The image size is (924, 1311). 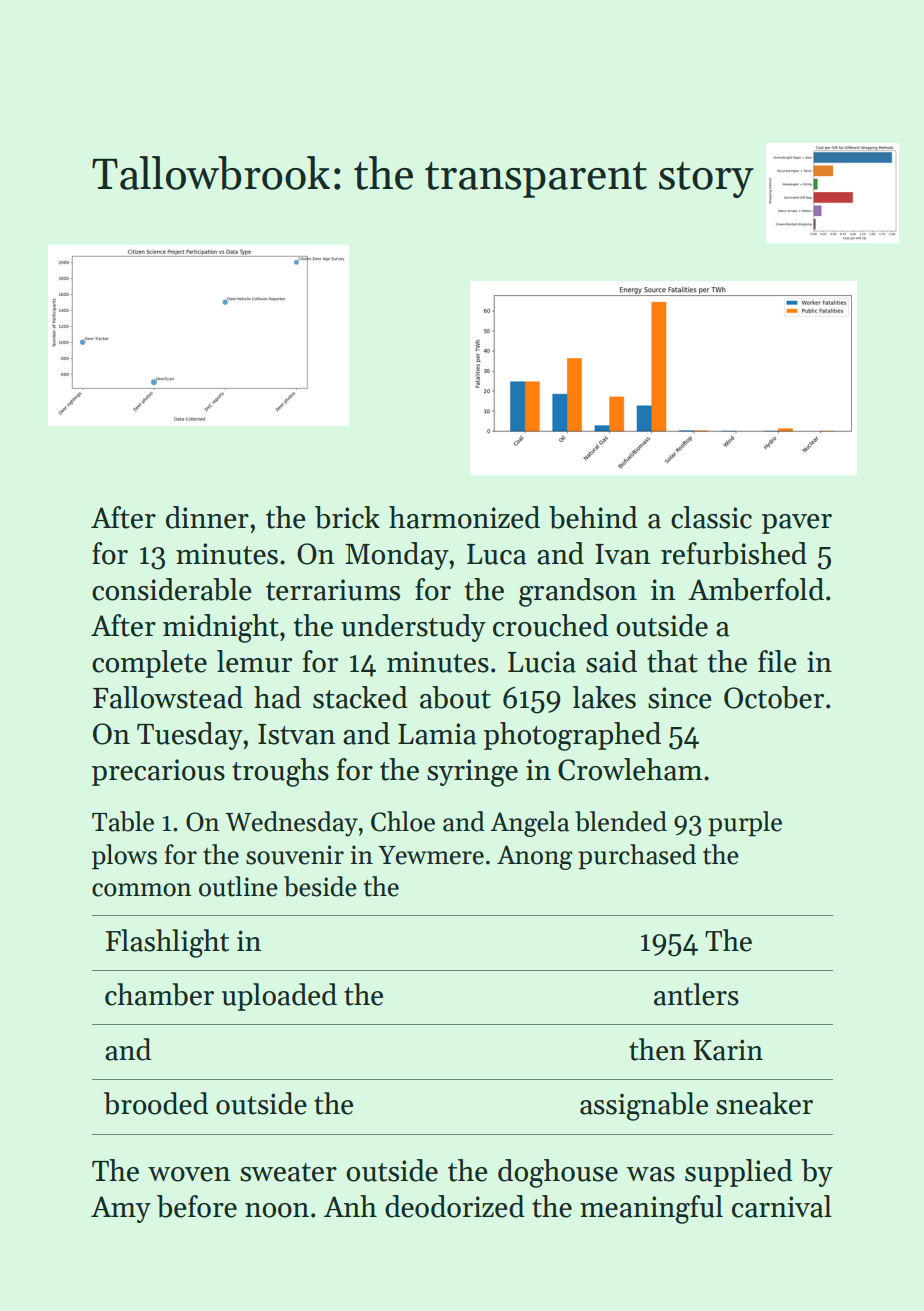 I want to click on precarious, so click(x=158, y=772).
